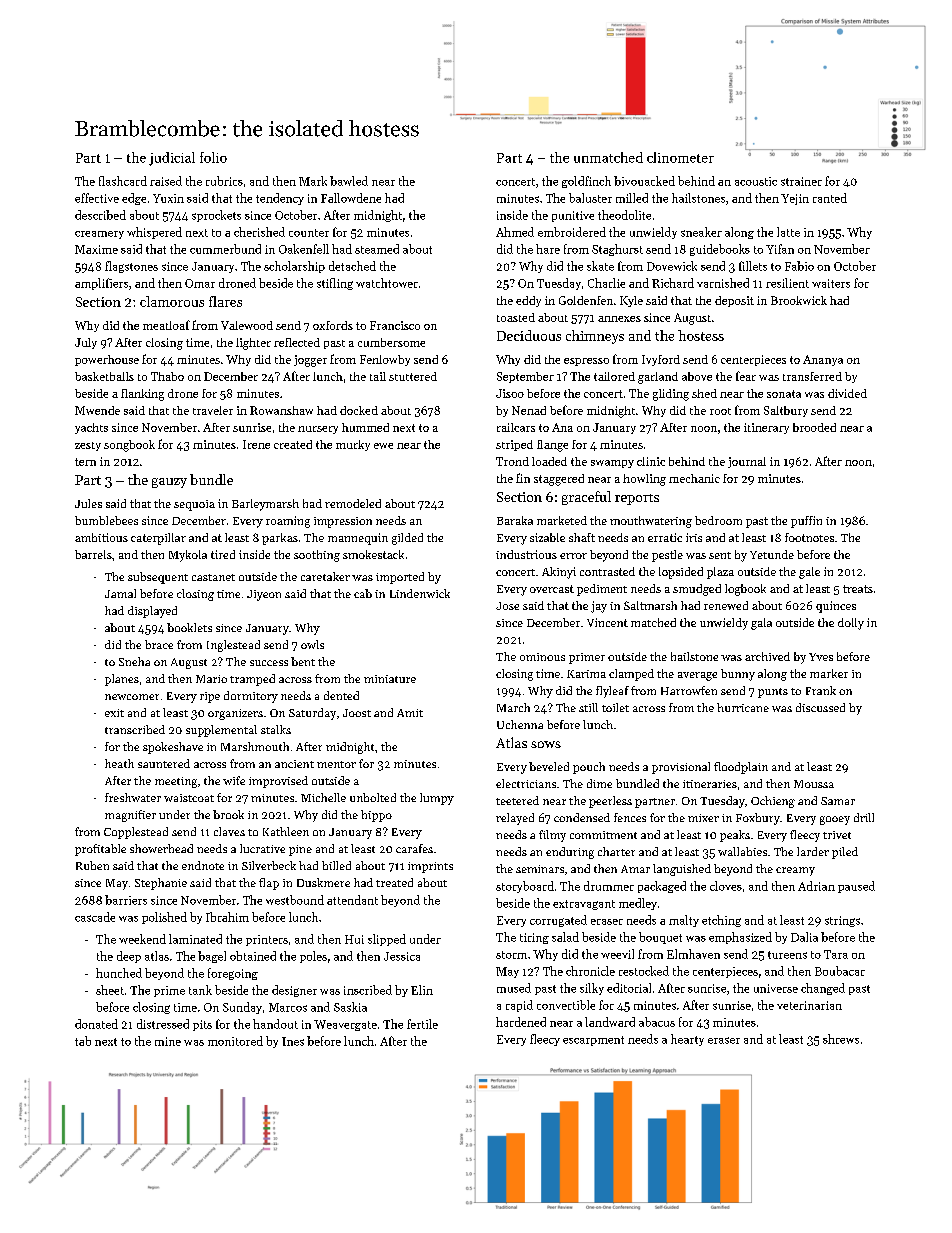 The height and width of the screenshot is (1233, 952). Describe the element at coordinates (373, 554) in the screenshot. I see `smokestack` at that location.
